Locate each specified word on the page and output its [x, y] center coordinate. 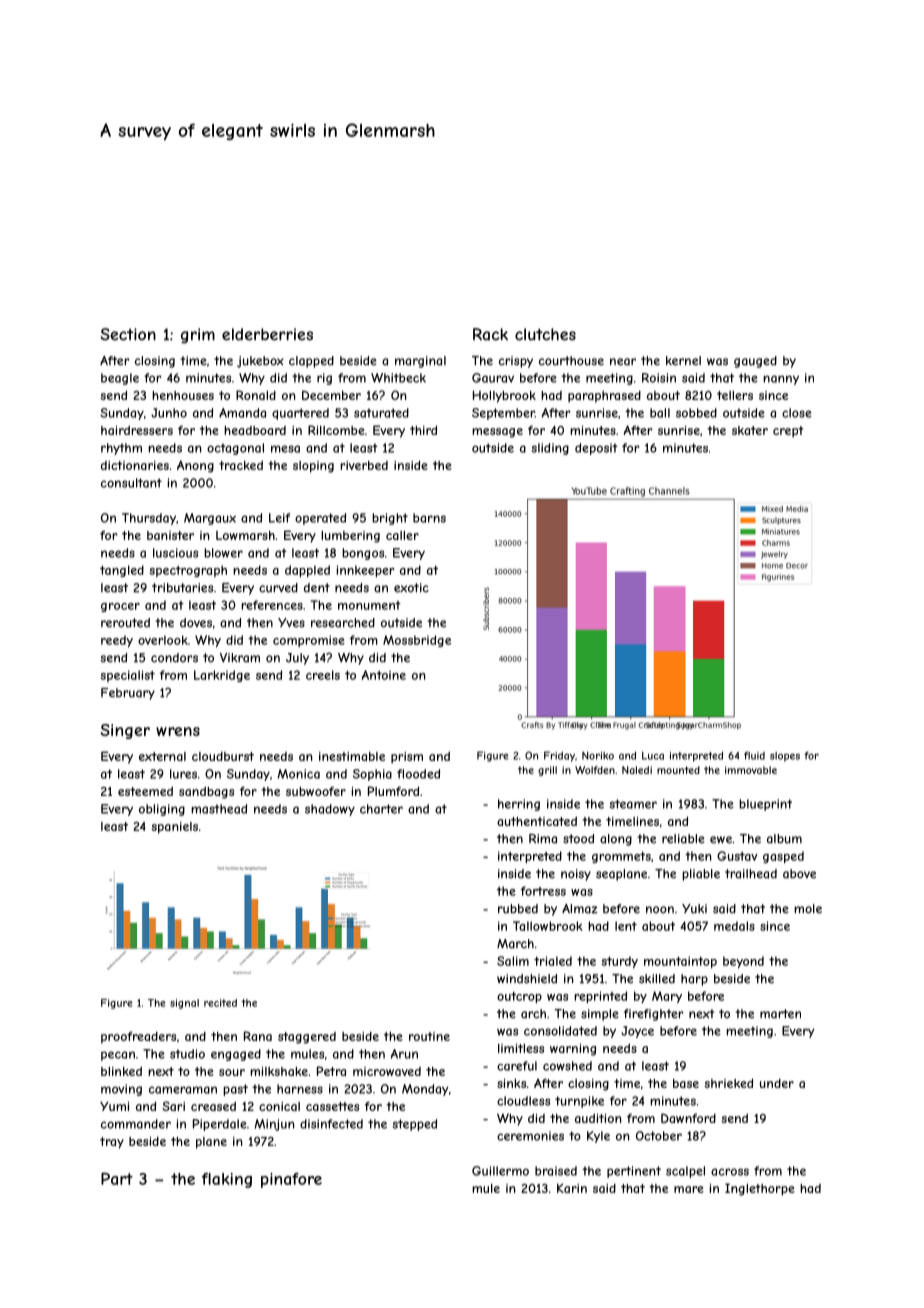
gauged [755, 362]
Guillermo [500, 1171]
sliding [550, 449]
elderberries [267, 334]
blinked [121, 1071]
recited [220, 1003]
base [686, 1083]
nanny [781, 380]
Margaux [210, 519]
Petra [331, 1071]
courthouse [571, 361]
